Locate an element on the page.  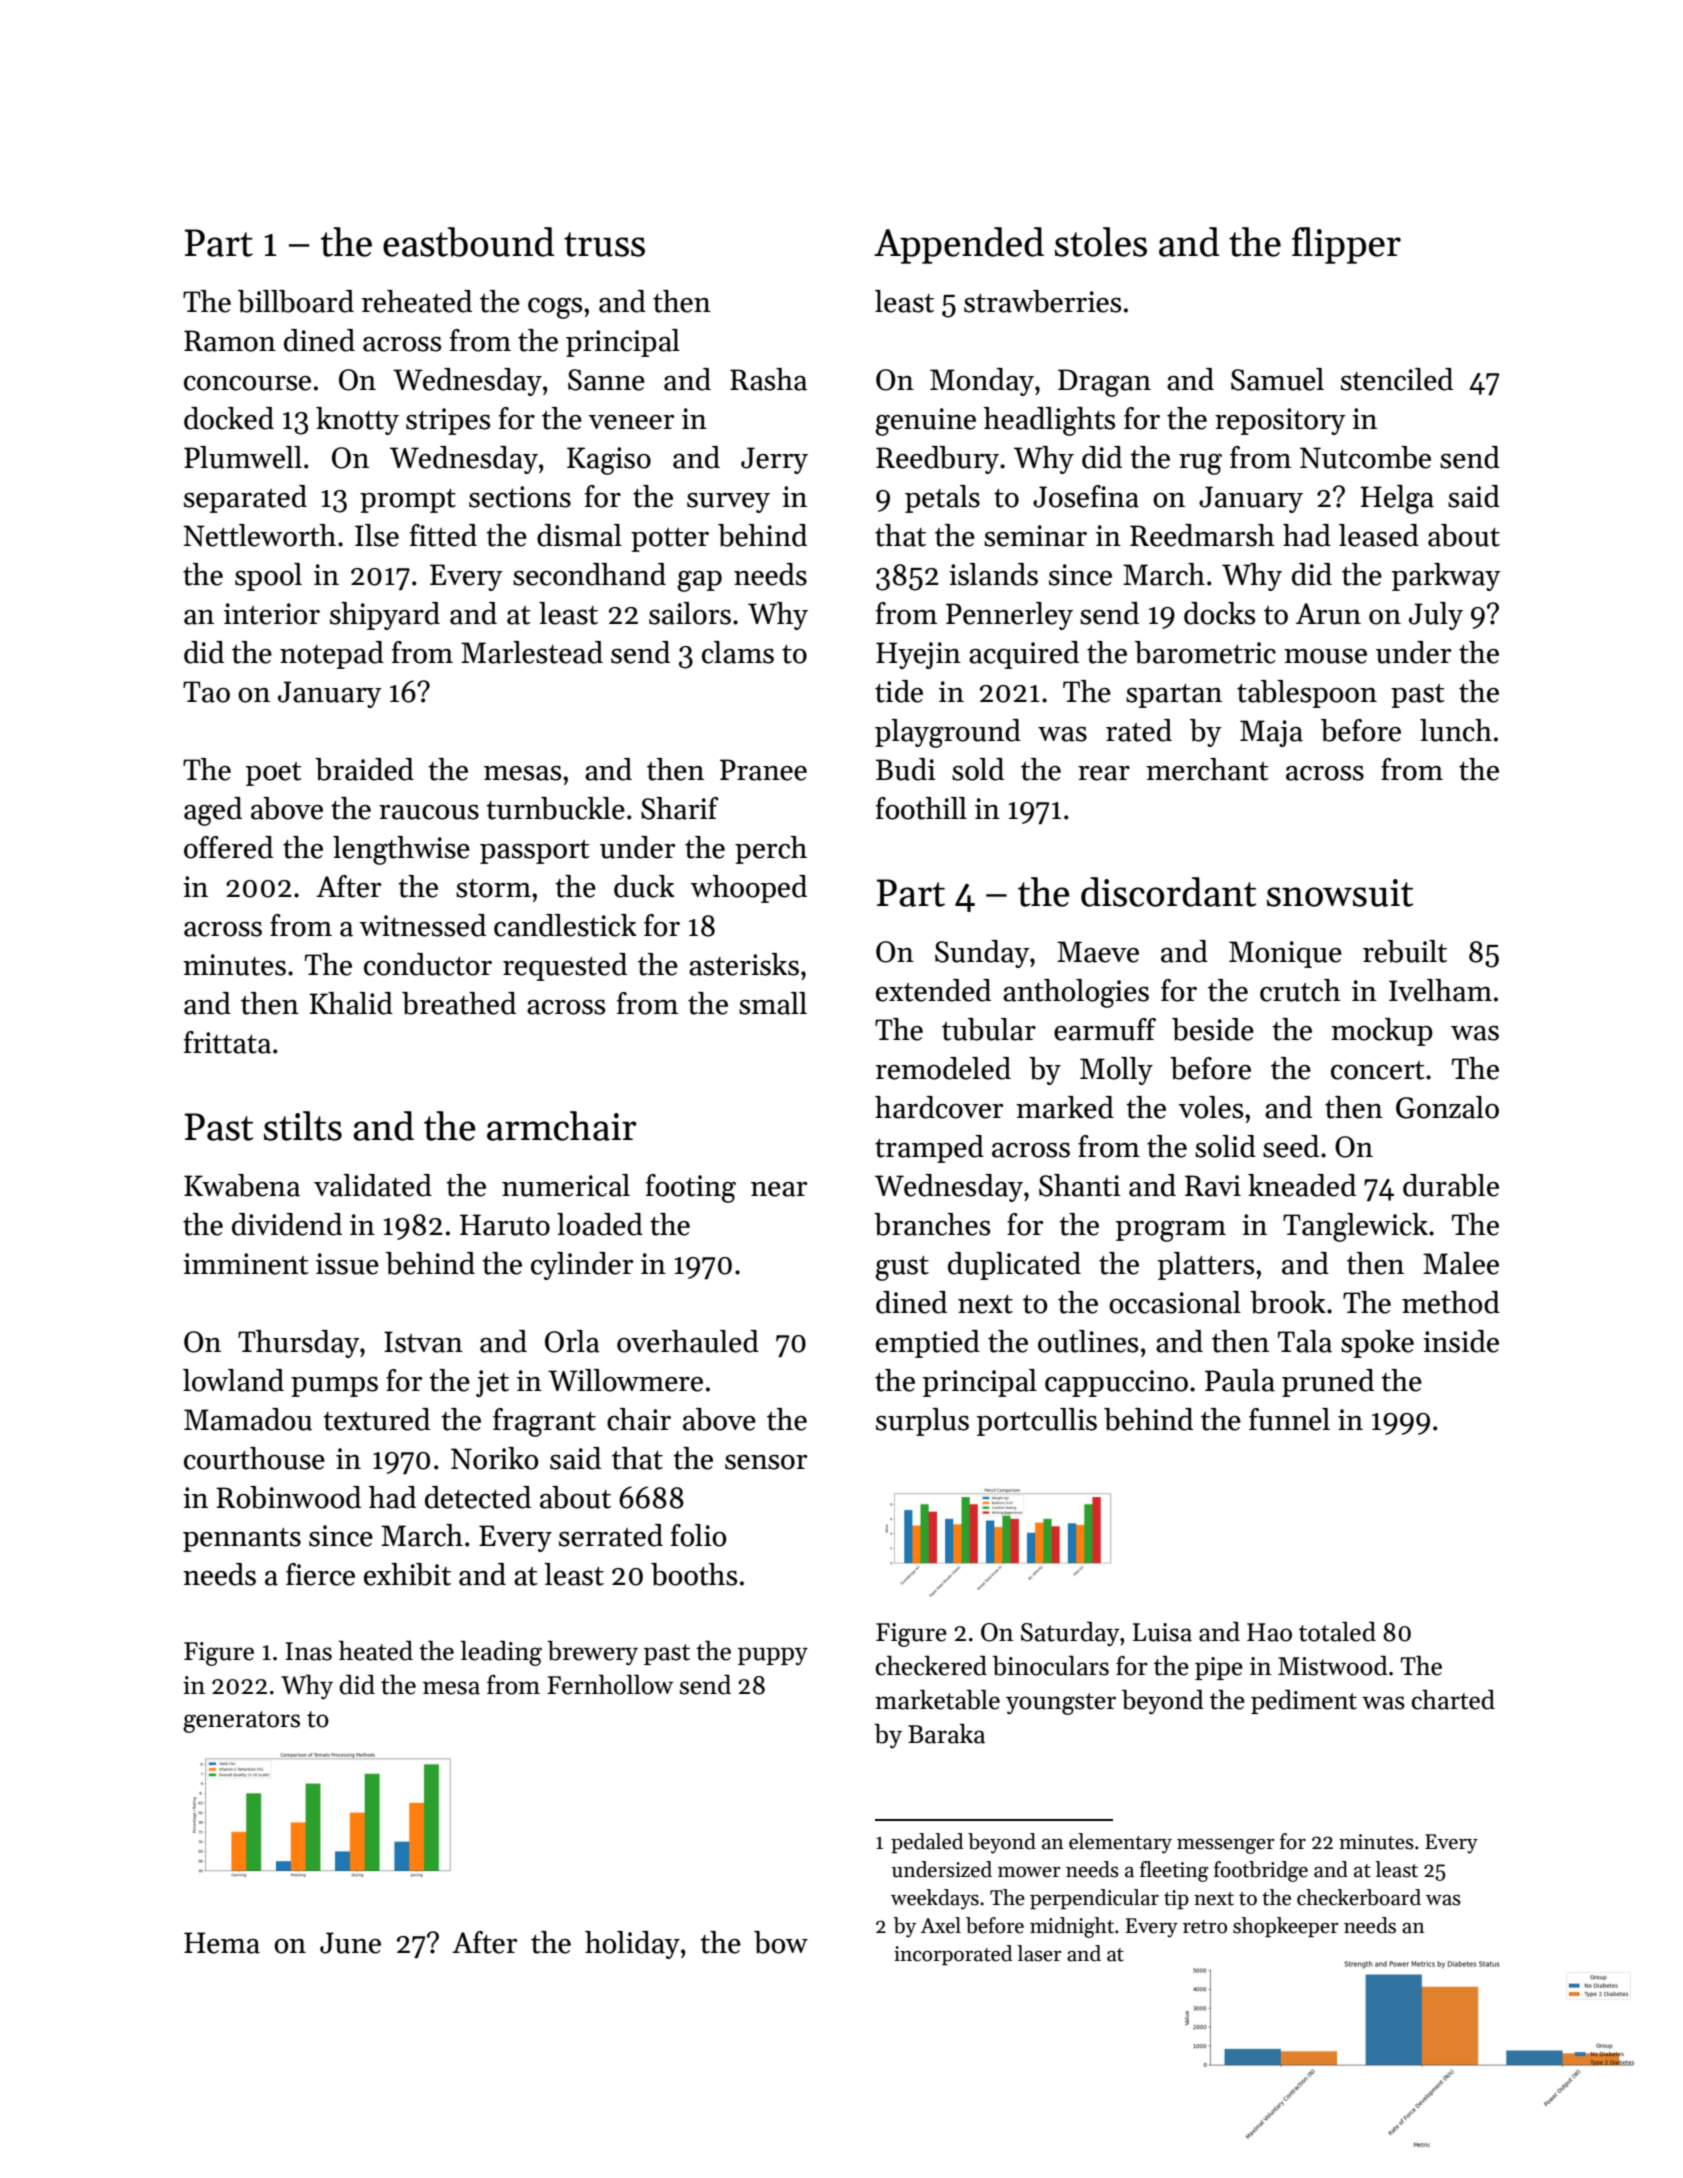
Samuel is located at coordinates (1277, 379).
